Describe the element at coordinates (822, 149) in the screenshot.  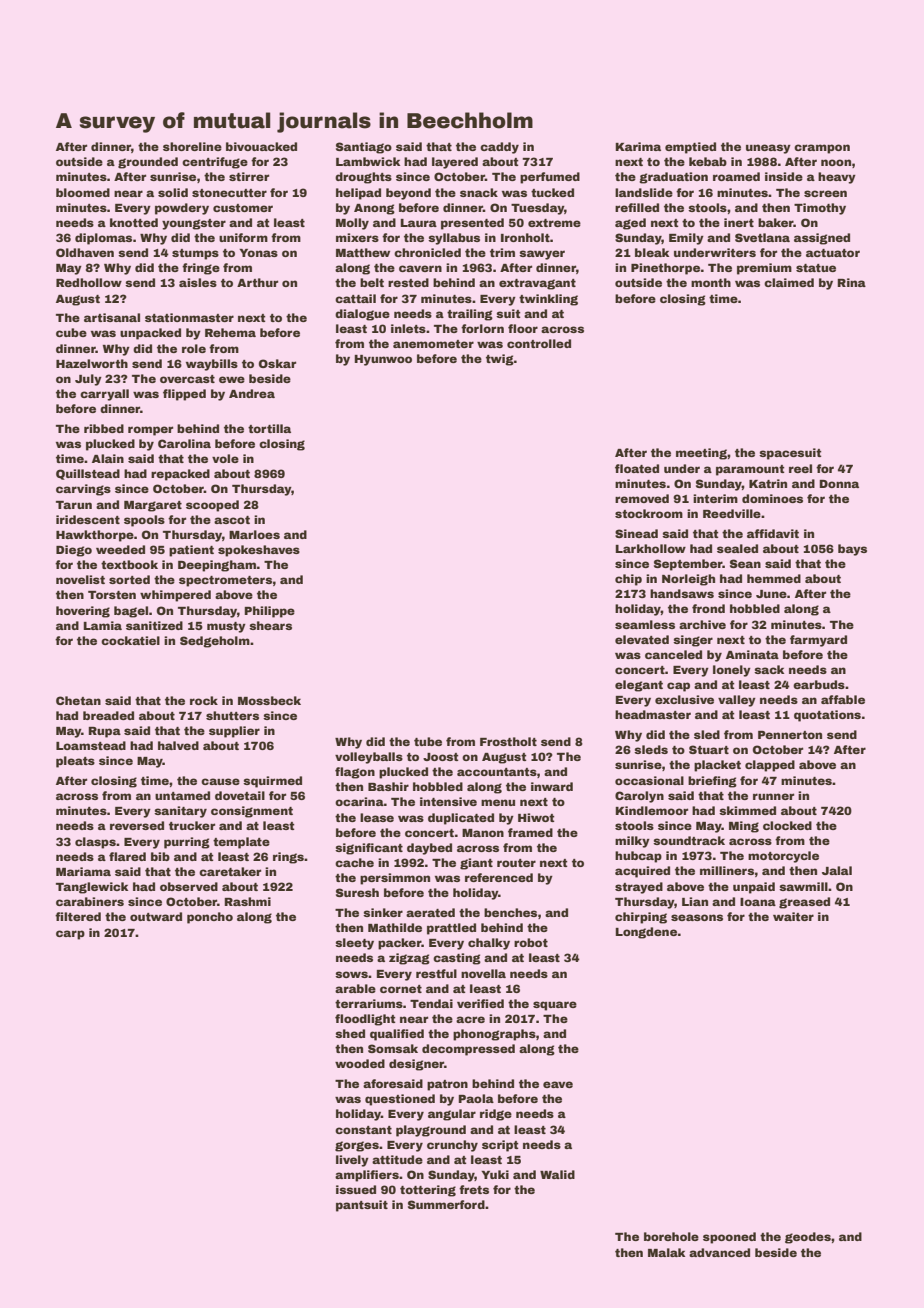
I see `crampon` at that location.
